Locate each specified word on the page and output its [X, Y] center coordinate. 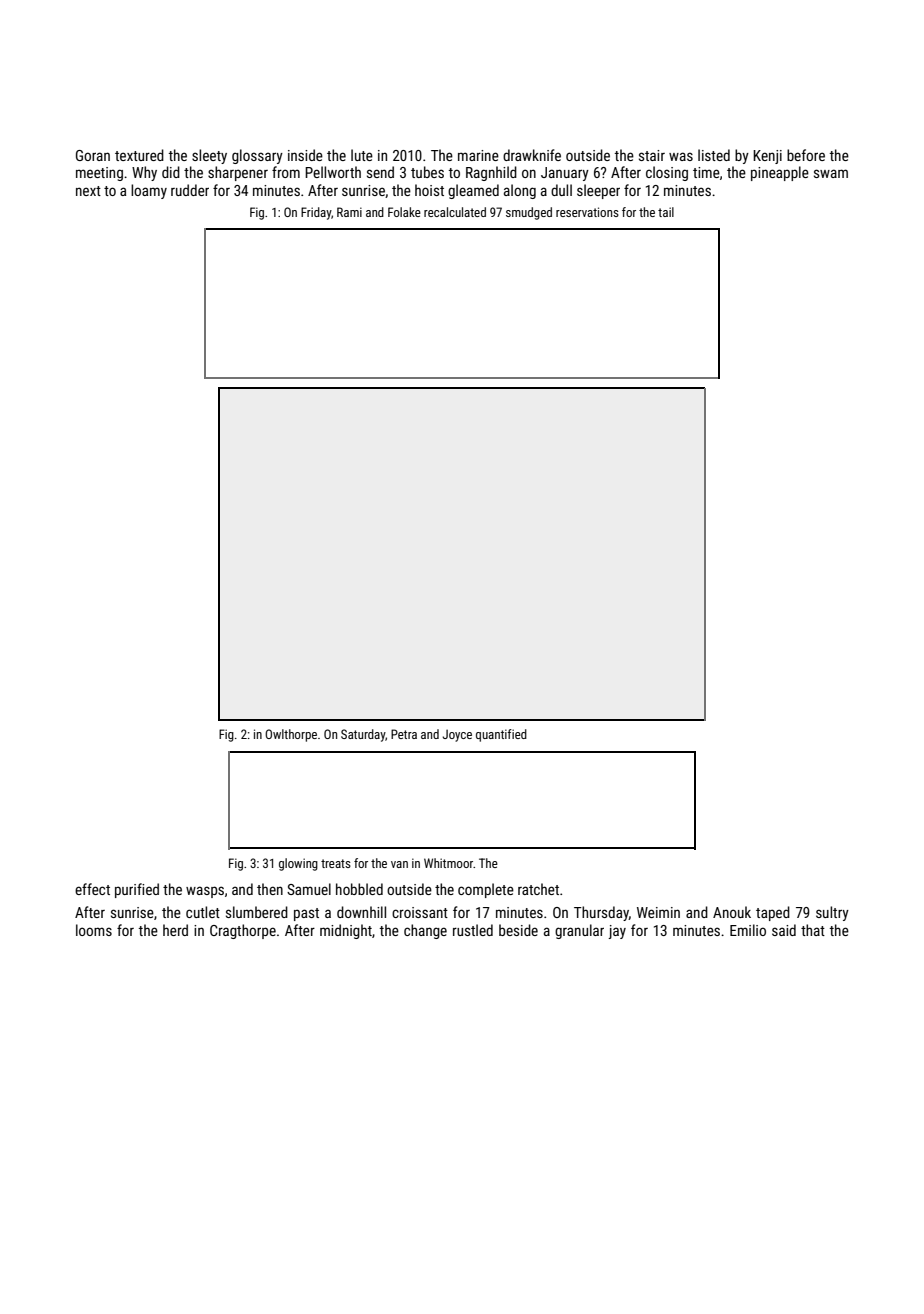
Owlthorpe [291, 735]
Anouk [732, 912]
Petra [404, 734]
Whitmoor [448, 863]
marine [478, 155]
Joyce [457, 735]
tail [666, 212]
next [88, 191]
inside [305, 155]
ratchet [538, 889]
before [806, 155]
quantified [501, 735]
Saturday [363, 735]
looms [94, 930]
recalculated [455, 212]
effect [92, 889]
